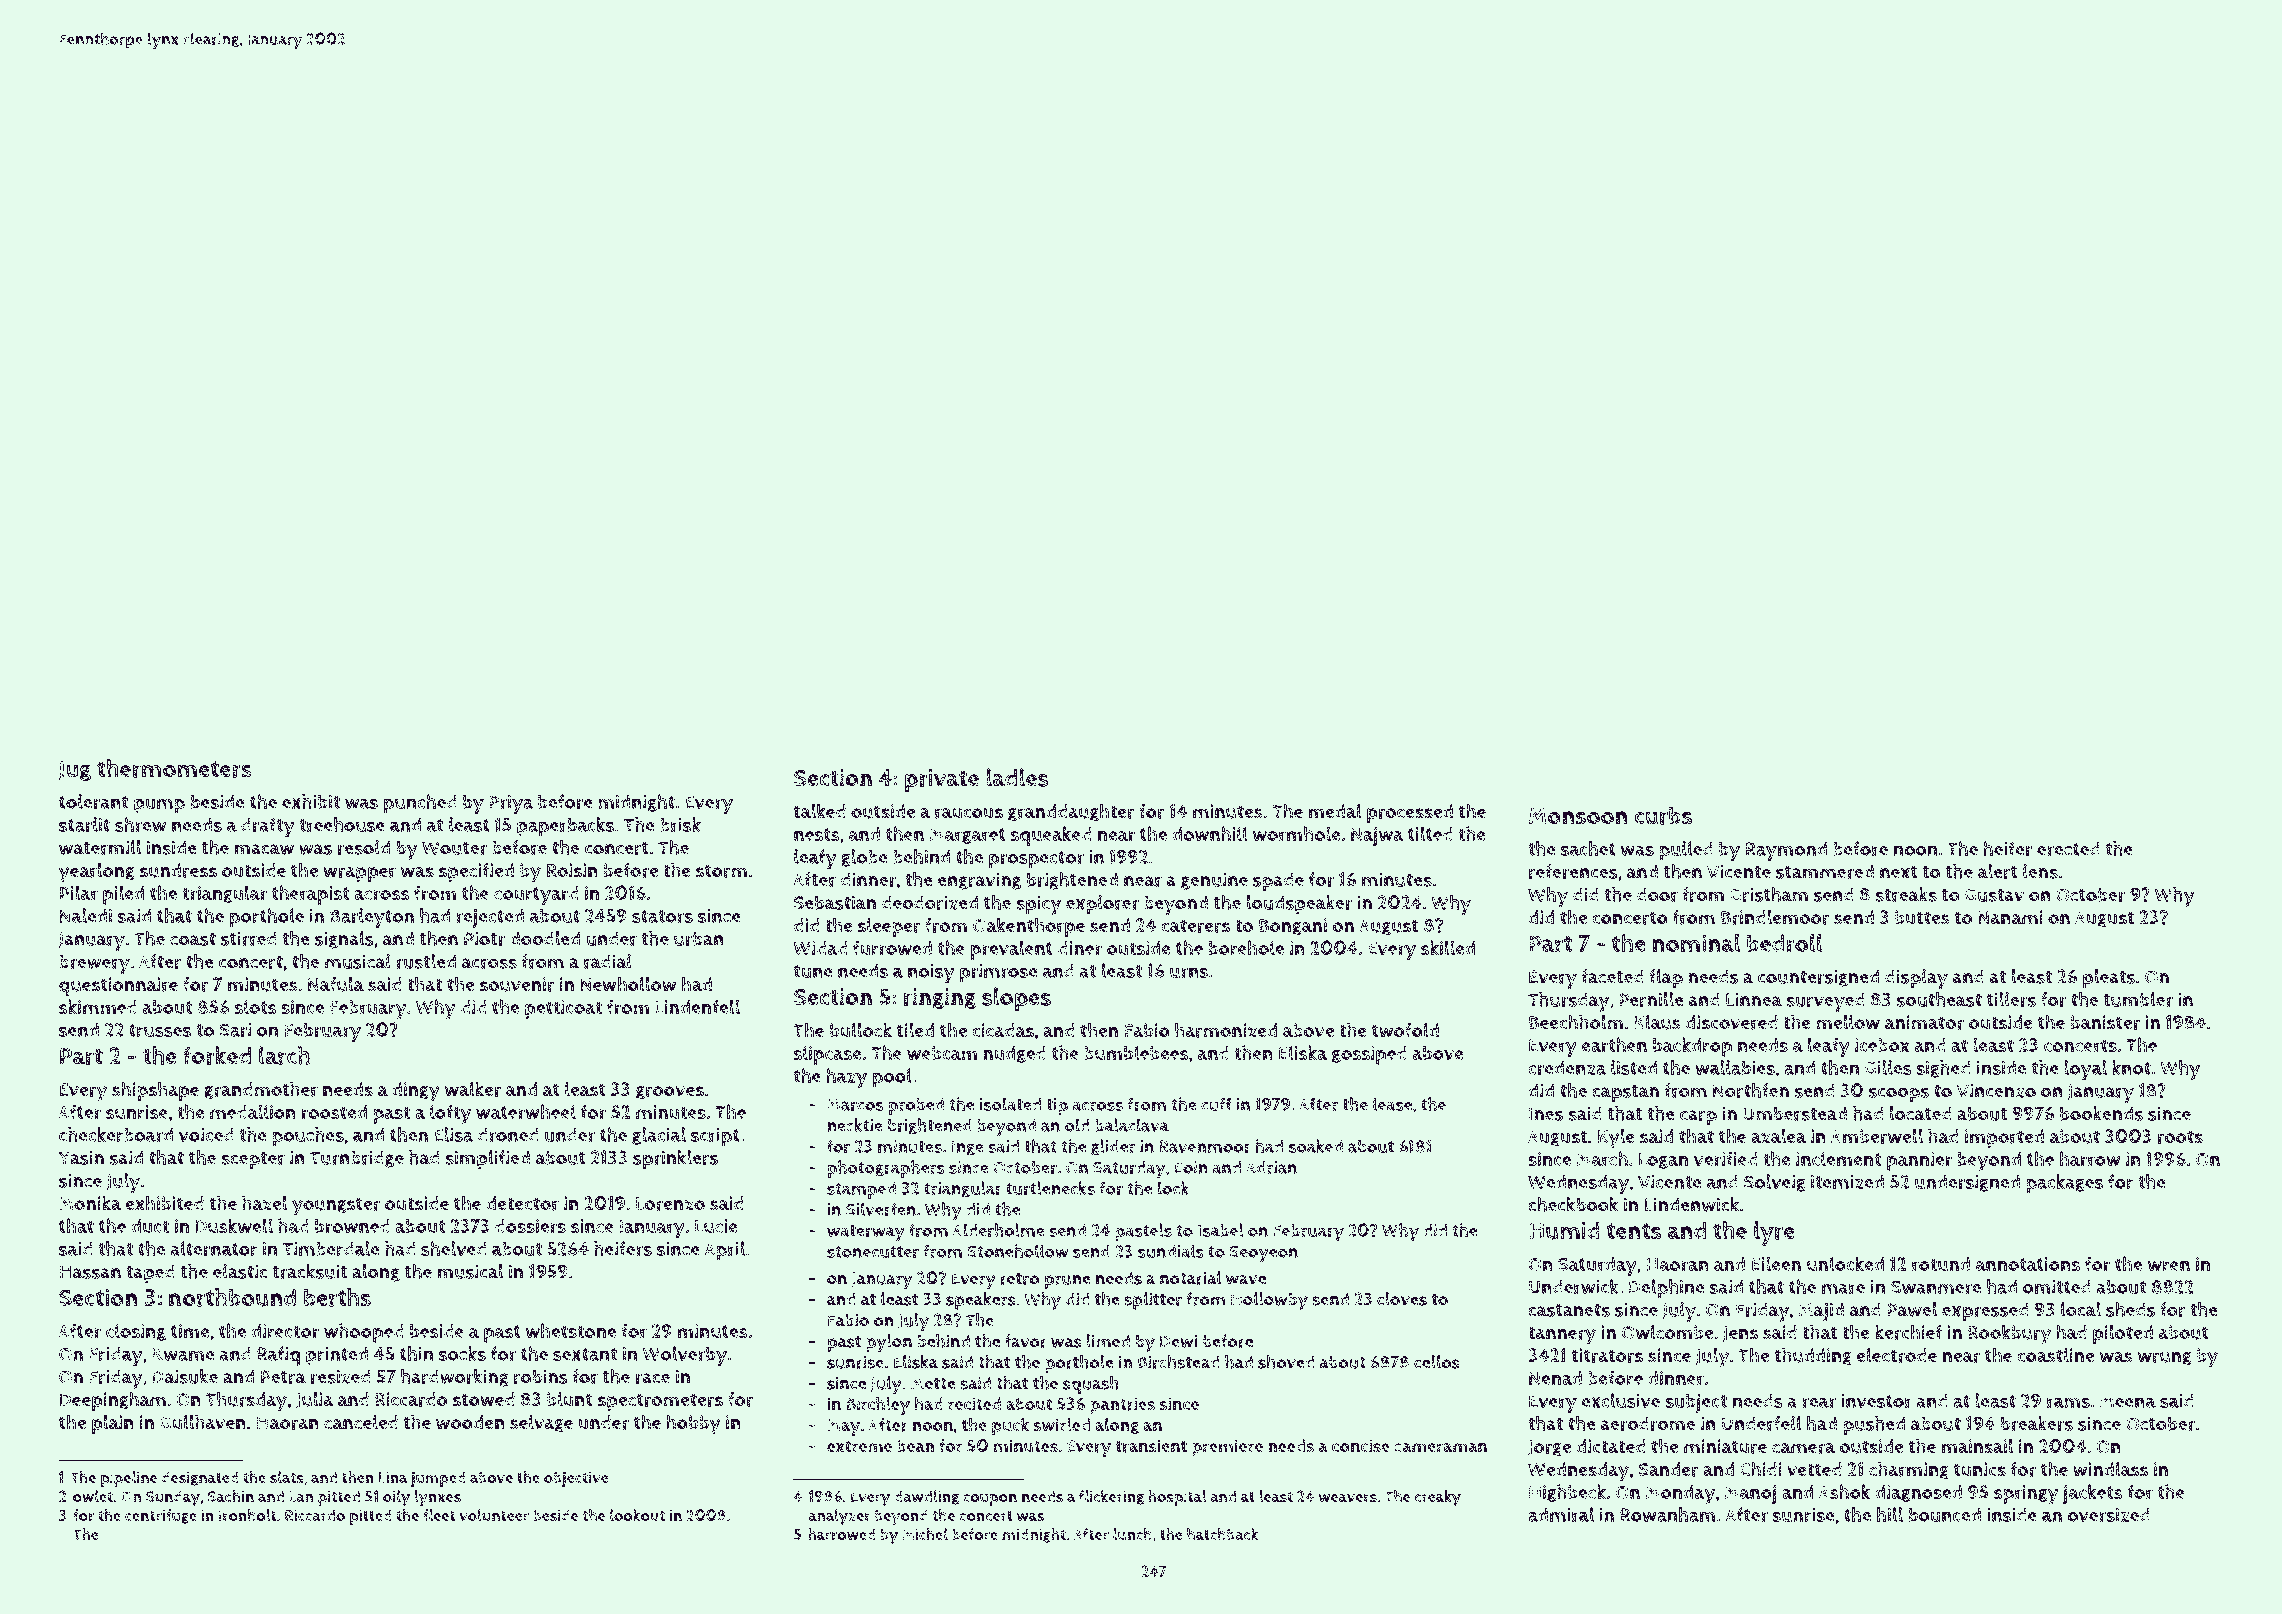 This page has width=2282, height=1614. Describe the element at coordinates (942, 781) in the page. I see `private` at that location.
